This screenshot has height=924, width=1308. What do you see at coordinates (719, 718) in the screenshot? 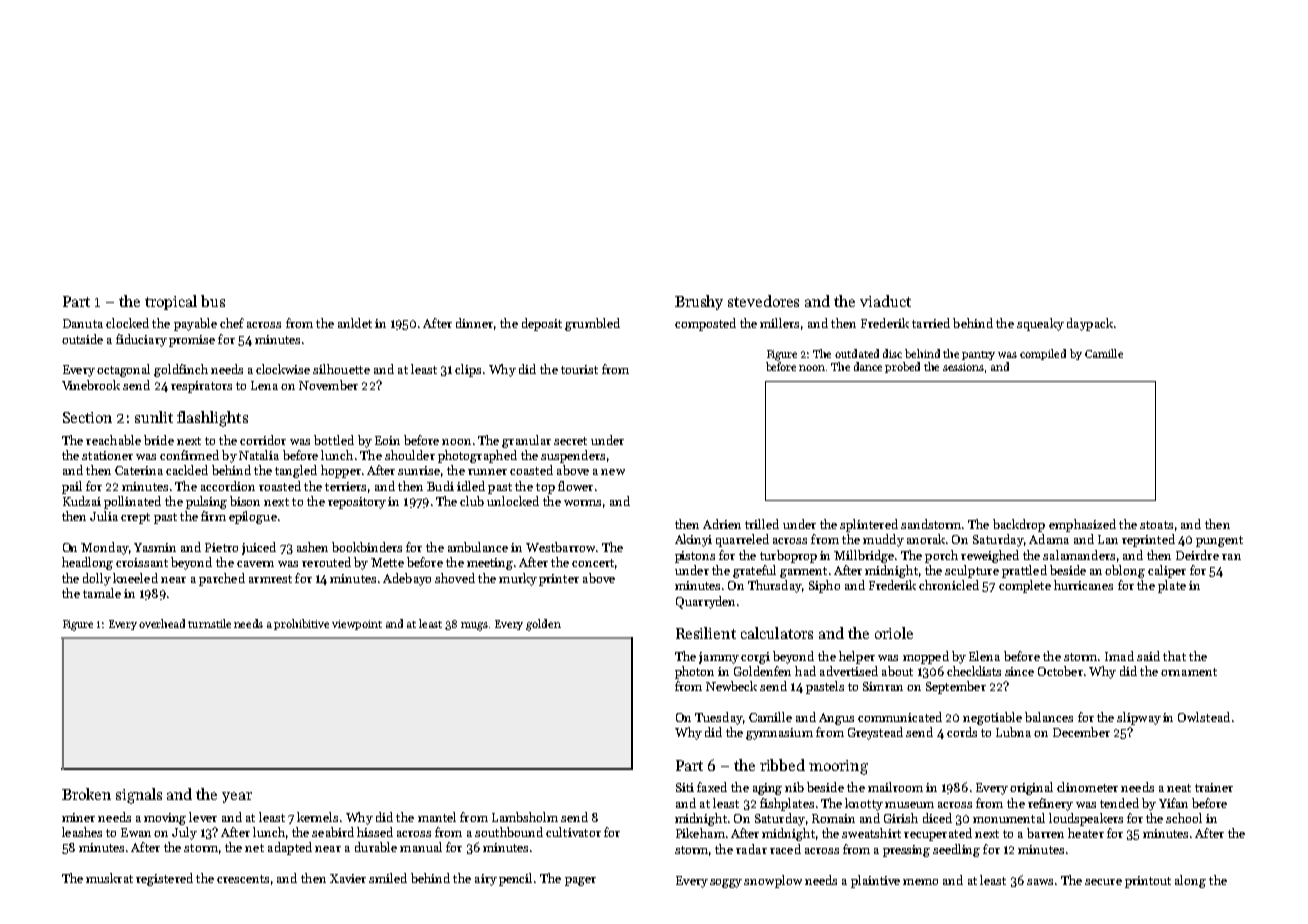
I see `Tuesday` at bounding box center [719, 718].
